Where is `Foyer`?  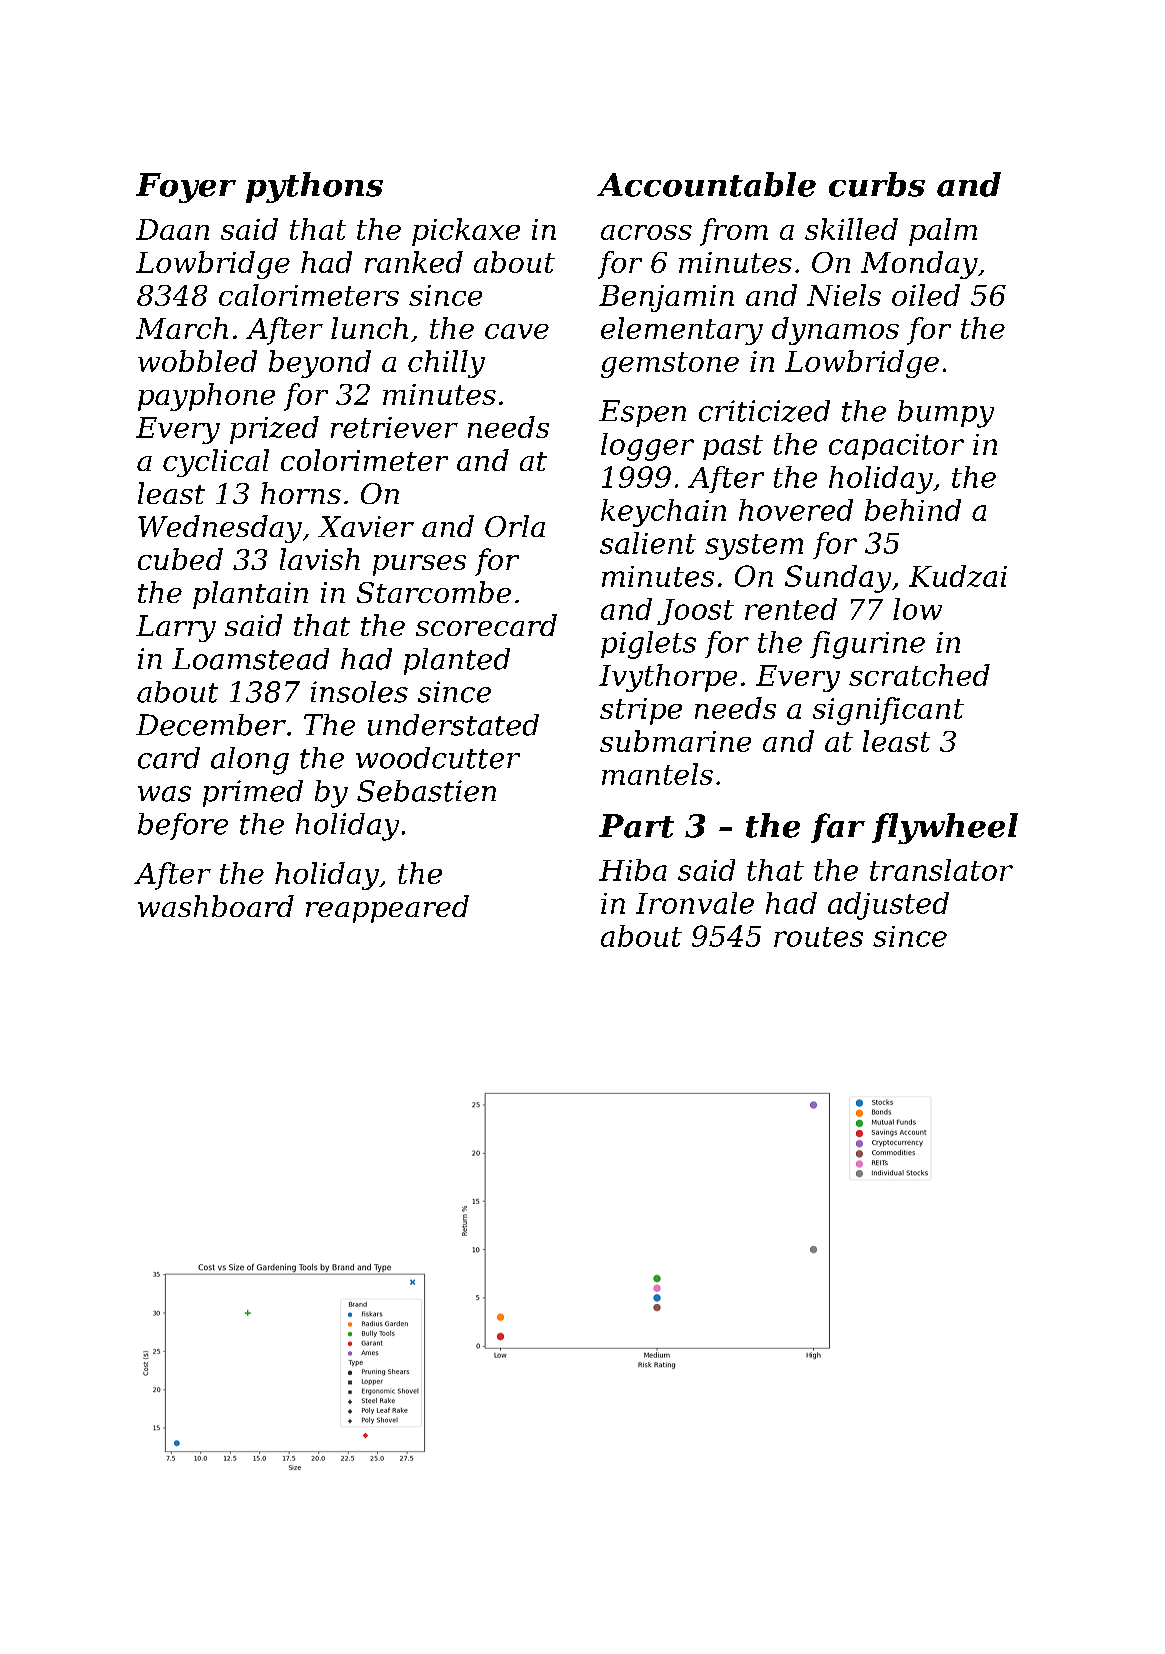
Foyer is located at coordinates (186, 188).
